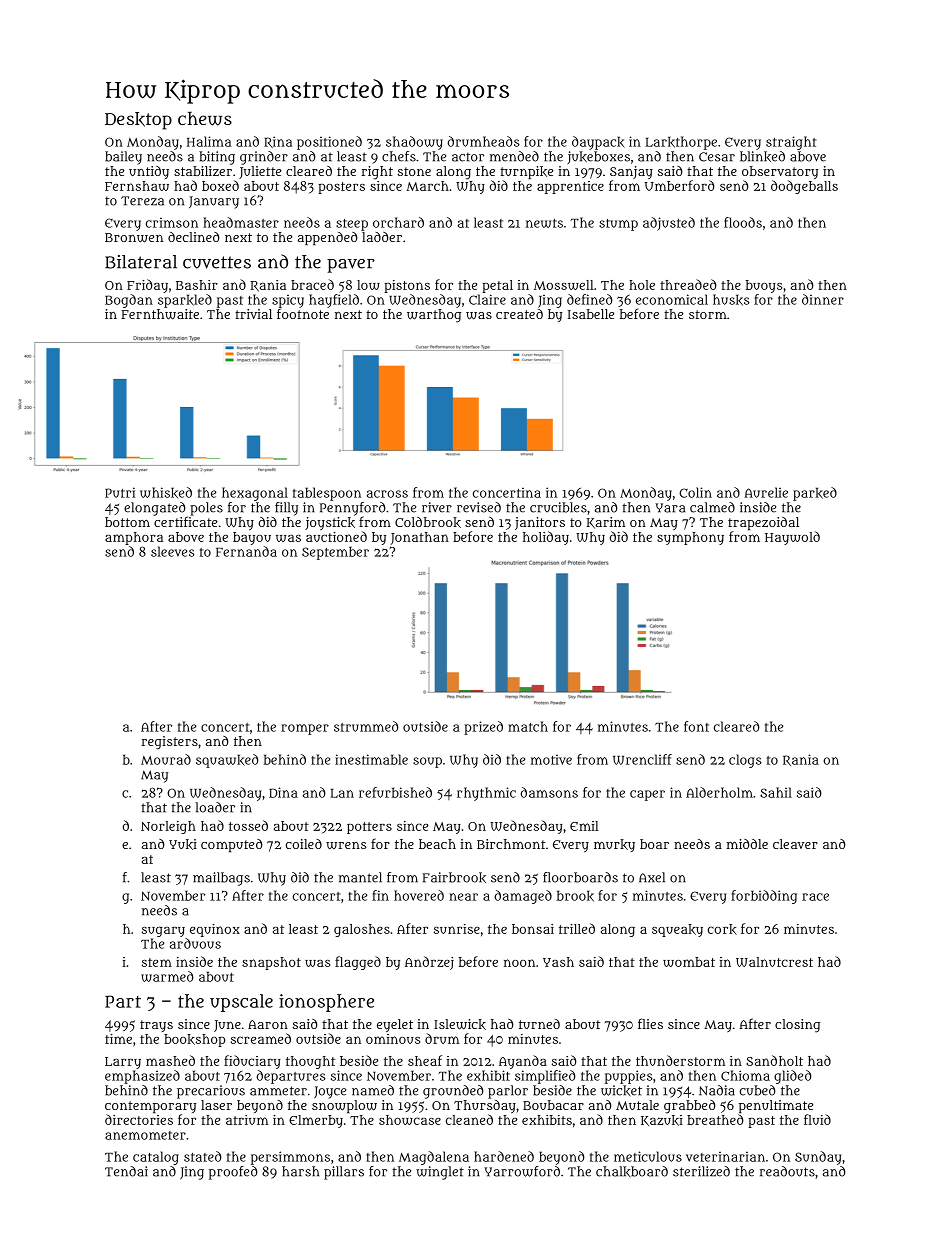  What do you see at coordinates (483, 728) in the page?
I see `prized` at bounding box center [483, 728].
